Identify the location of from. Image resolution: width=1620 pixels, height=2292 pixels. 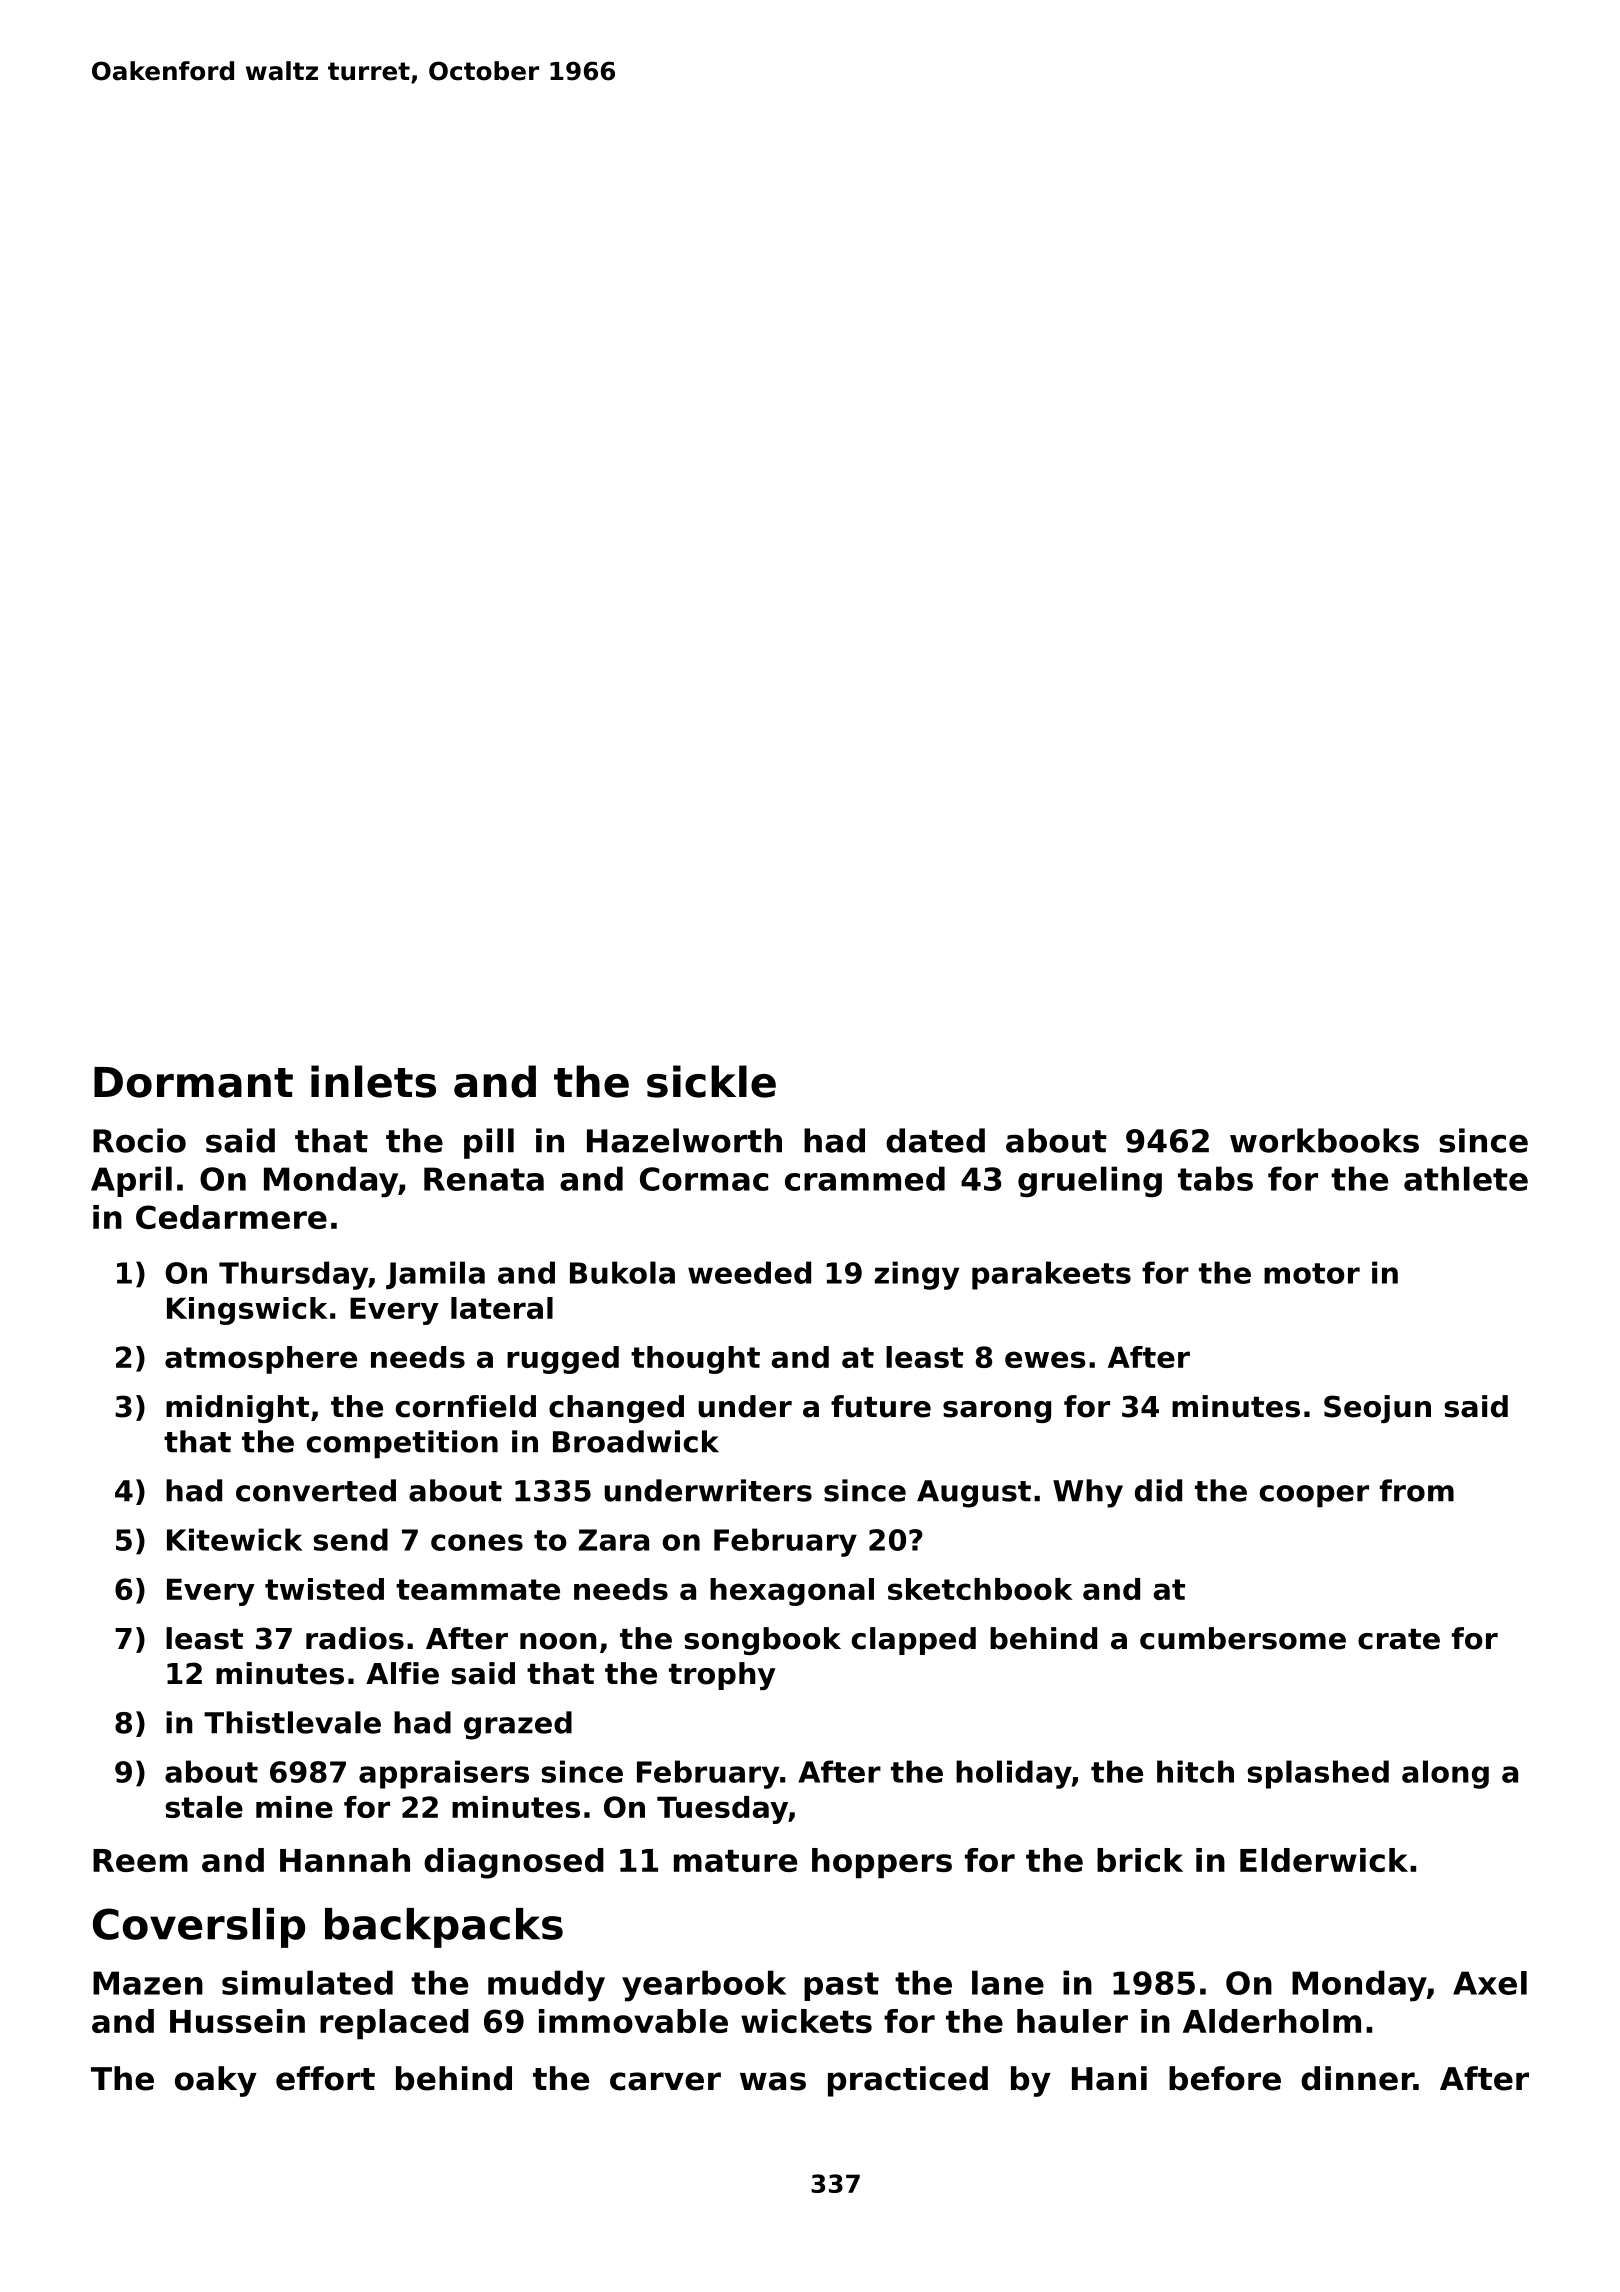
(1417, 1490).
